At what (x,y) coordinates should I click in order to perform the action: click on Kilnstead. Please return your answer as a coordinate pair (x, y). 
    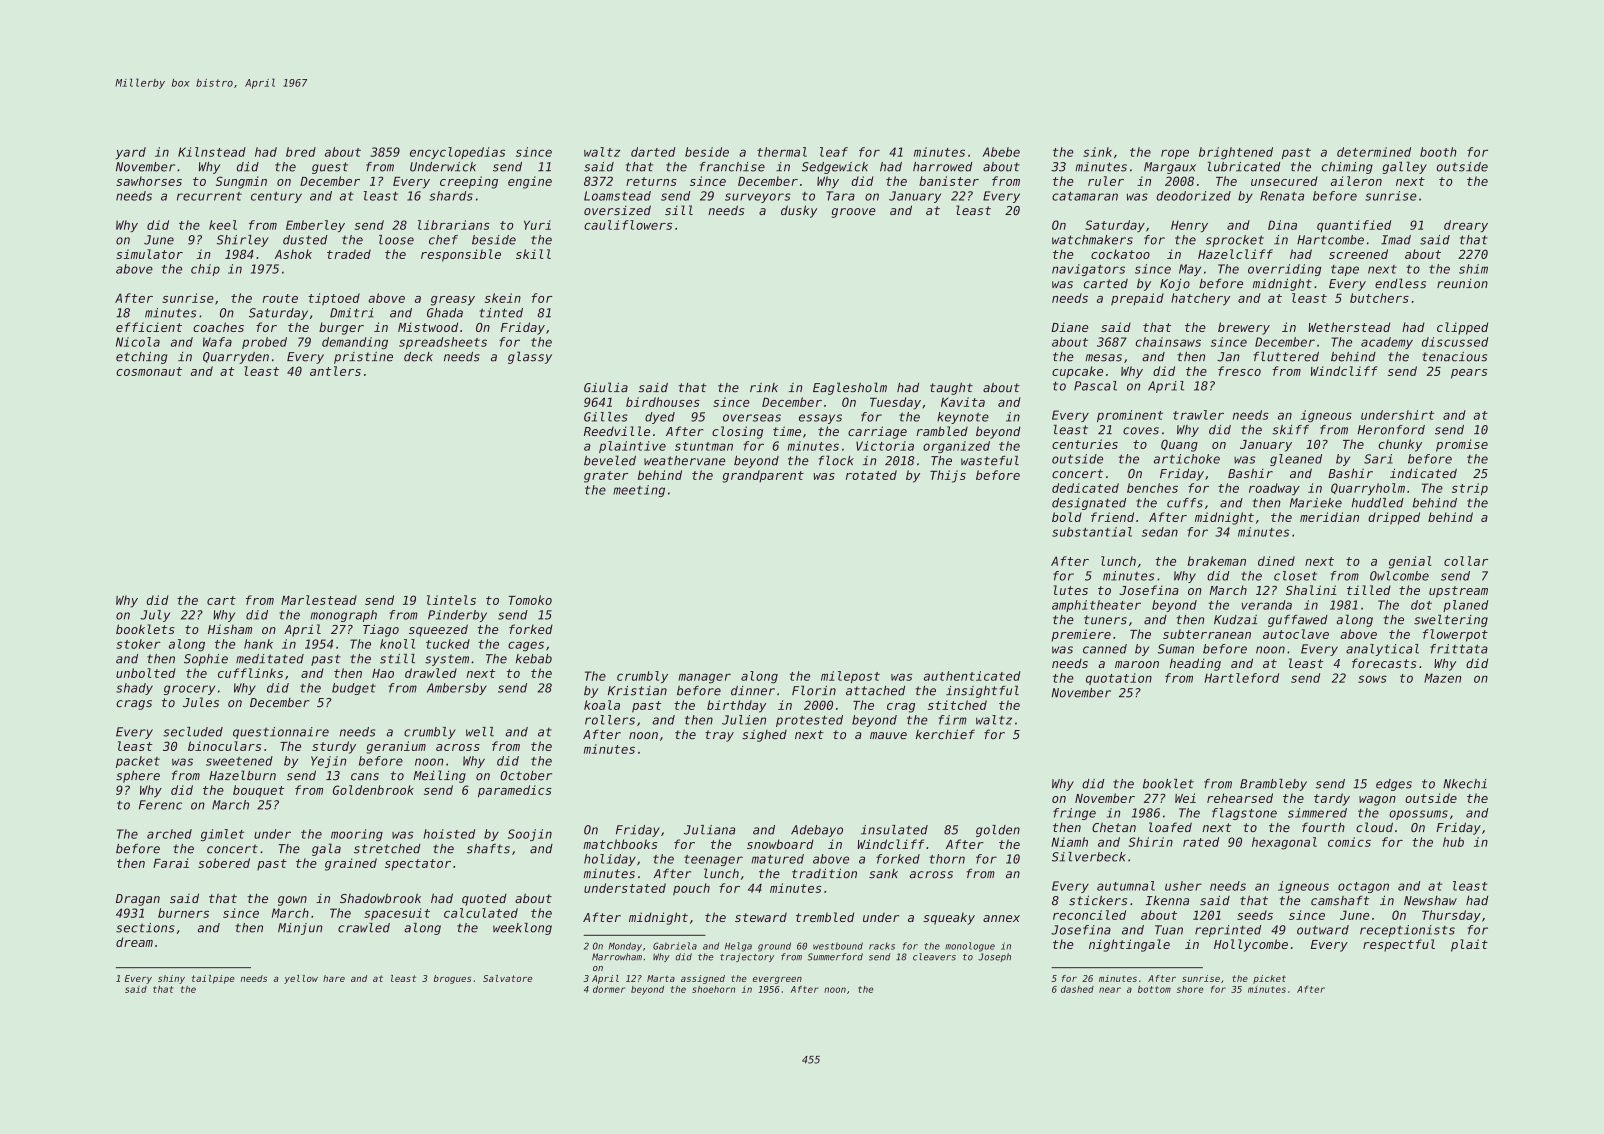
    Looking at the image, I should click on (212, 152).
